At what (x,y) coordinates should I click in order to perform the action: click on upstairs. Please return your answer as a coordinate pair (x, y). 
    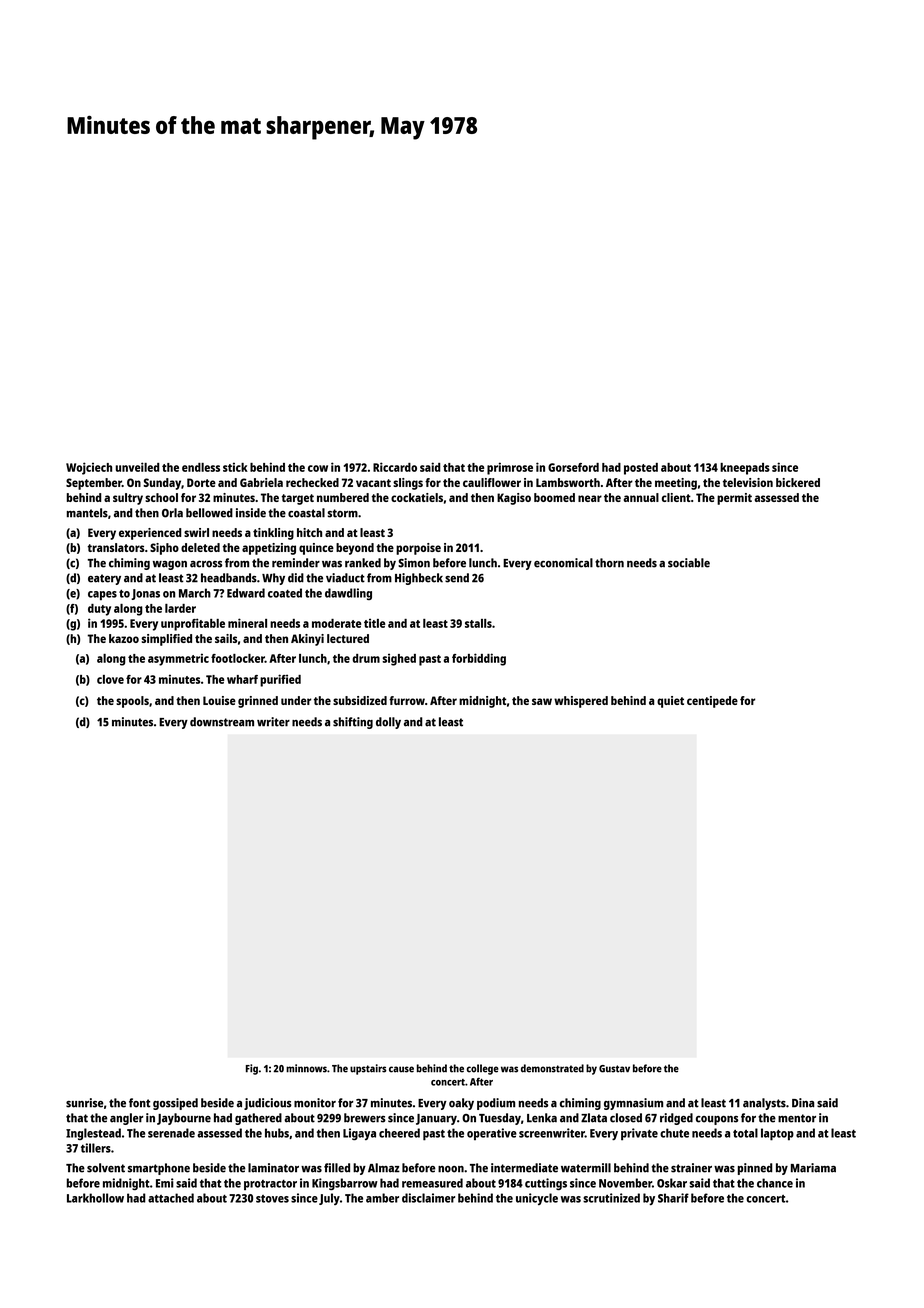
    Looking at the image, I should click on (368, 1069).
